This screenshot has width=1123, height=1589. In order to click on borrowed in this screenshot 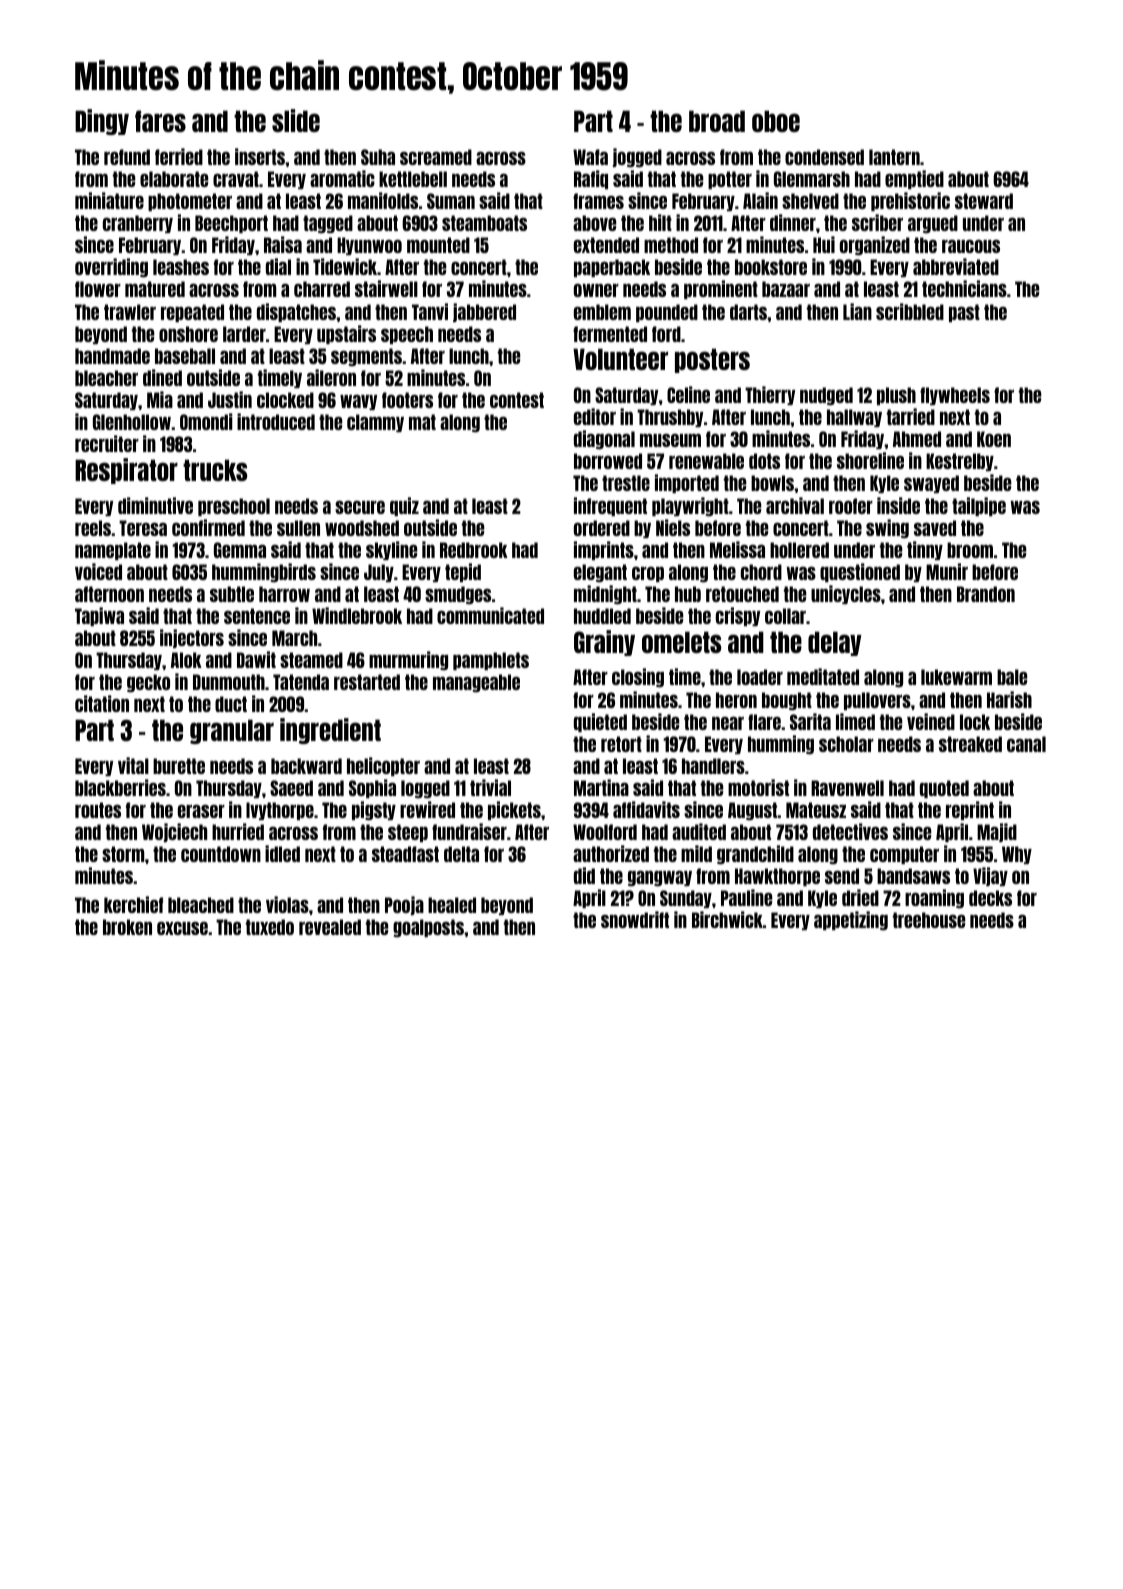, I will do `click(608, 461)`.
